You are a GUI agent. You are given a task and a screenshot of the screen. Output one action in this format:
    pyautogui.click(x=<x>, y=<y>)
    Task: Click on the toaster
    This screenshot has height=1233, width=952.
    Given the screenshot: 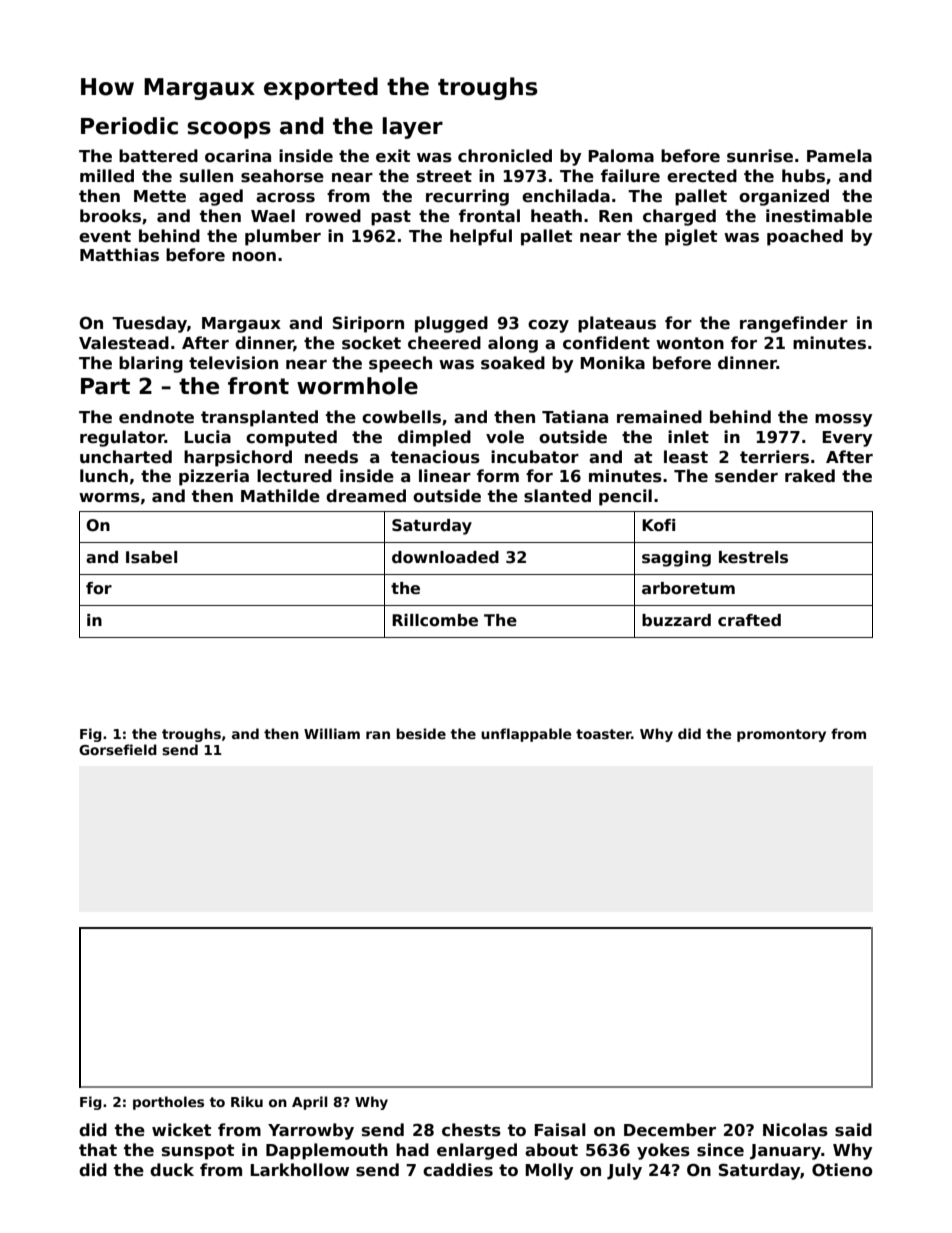 What is the action you would take?
    pyautogui.click(x=604, y=734)
